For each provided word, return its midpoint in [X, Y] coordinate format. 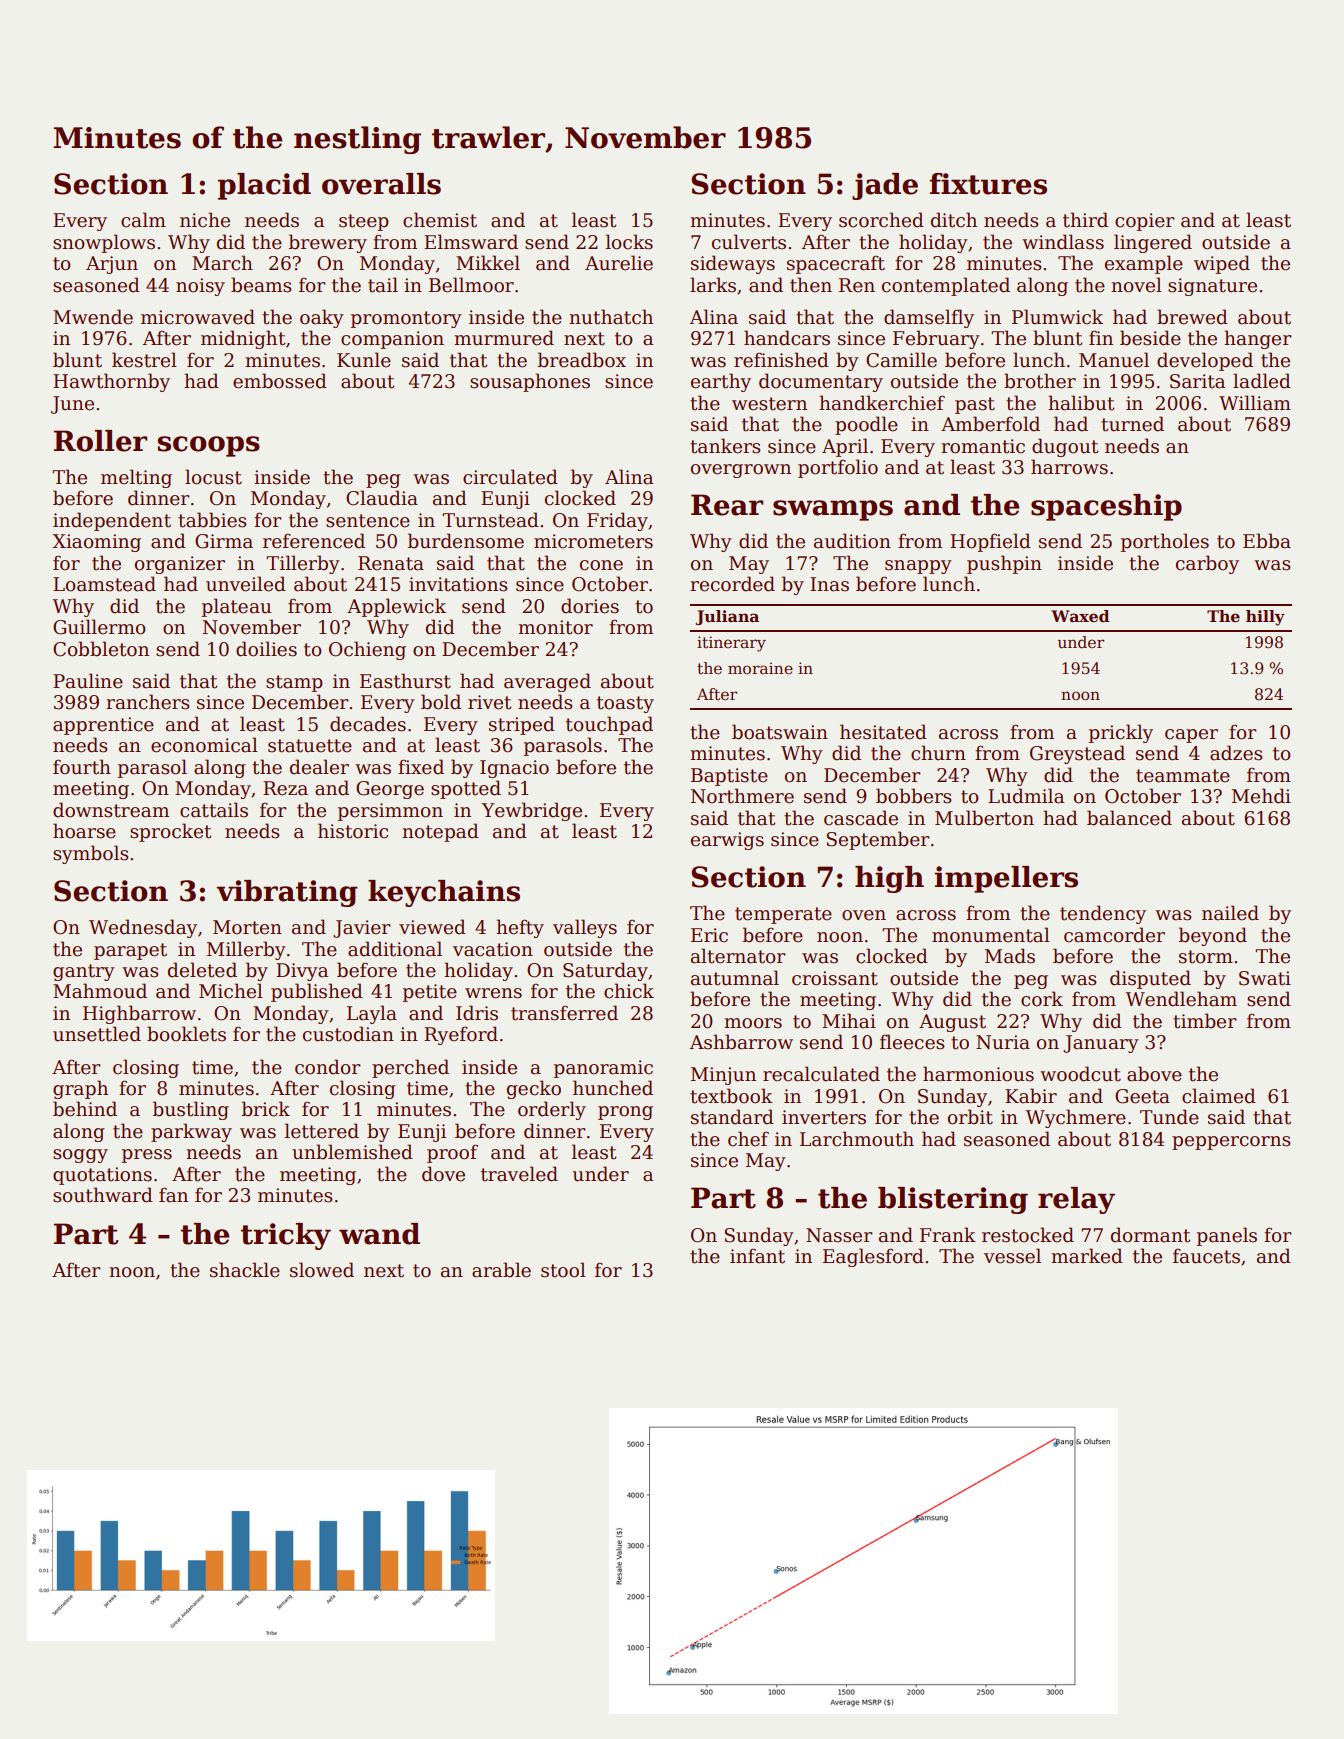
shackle [245, 1270]
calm [143, 220]
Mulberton [984, 818]
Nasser [839, 1235]
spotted [466, 789]
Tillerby [303, 564]
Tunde [1169, 1117]
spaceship [1106, 507]
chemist [440, 220]
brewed [1192, 317]
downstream [111, 810]
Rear [727, 505]
